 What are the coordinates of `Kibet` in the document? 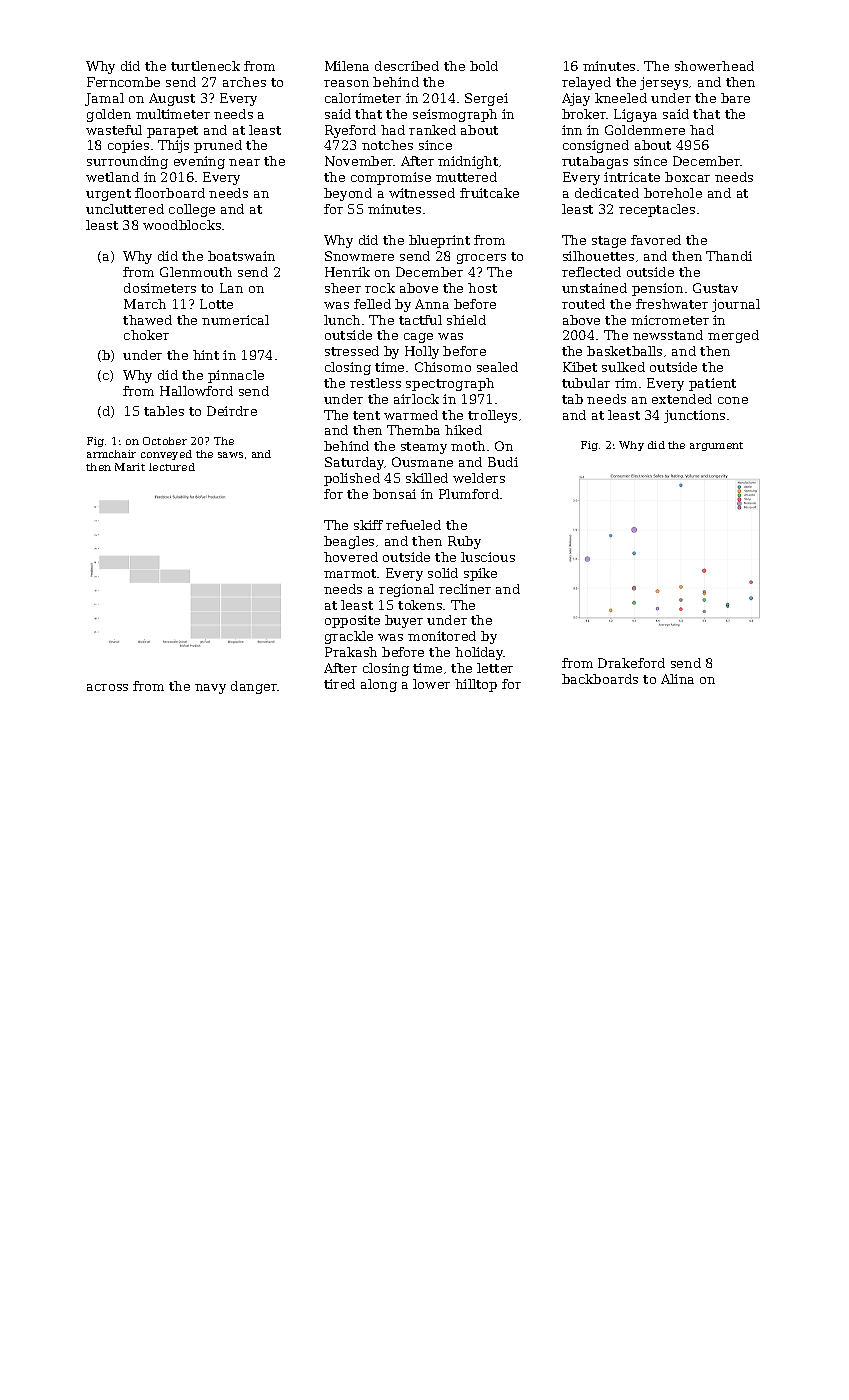 It's located at (580, 367).
